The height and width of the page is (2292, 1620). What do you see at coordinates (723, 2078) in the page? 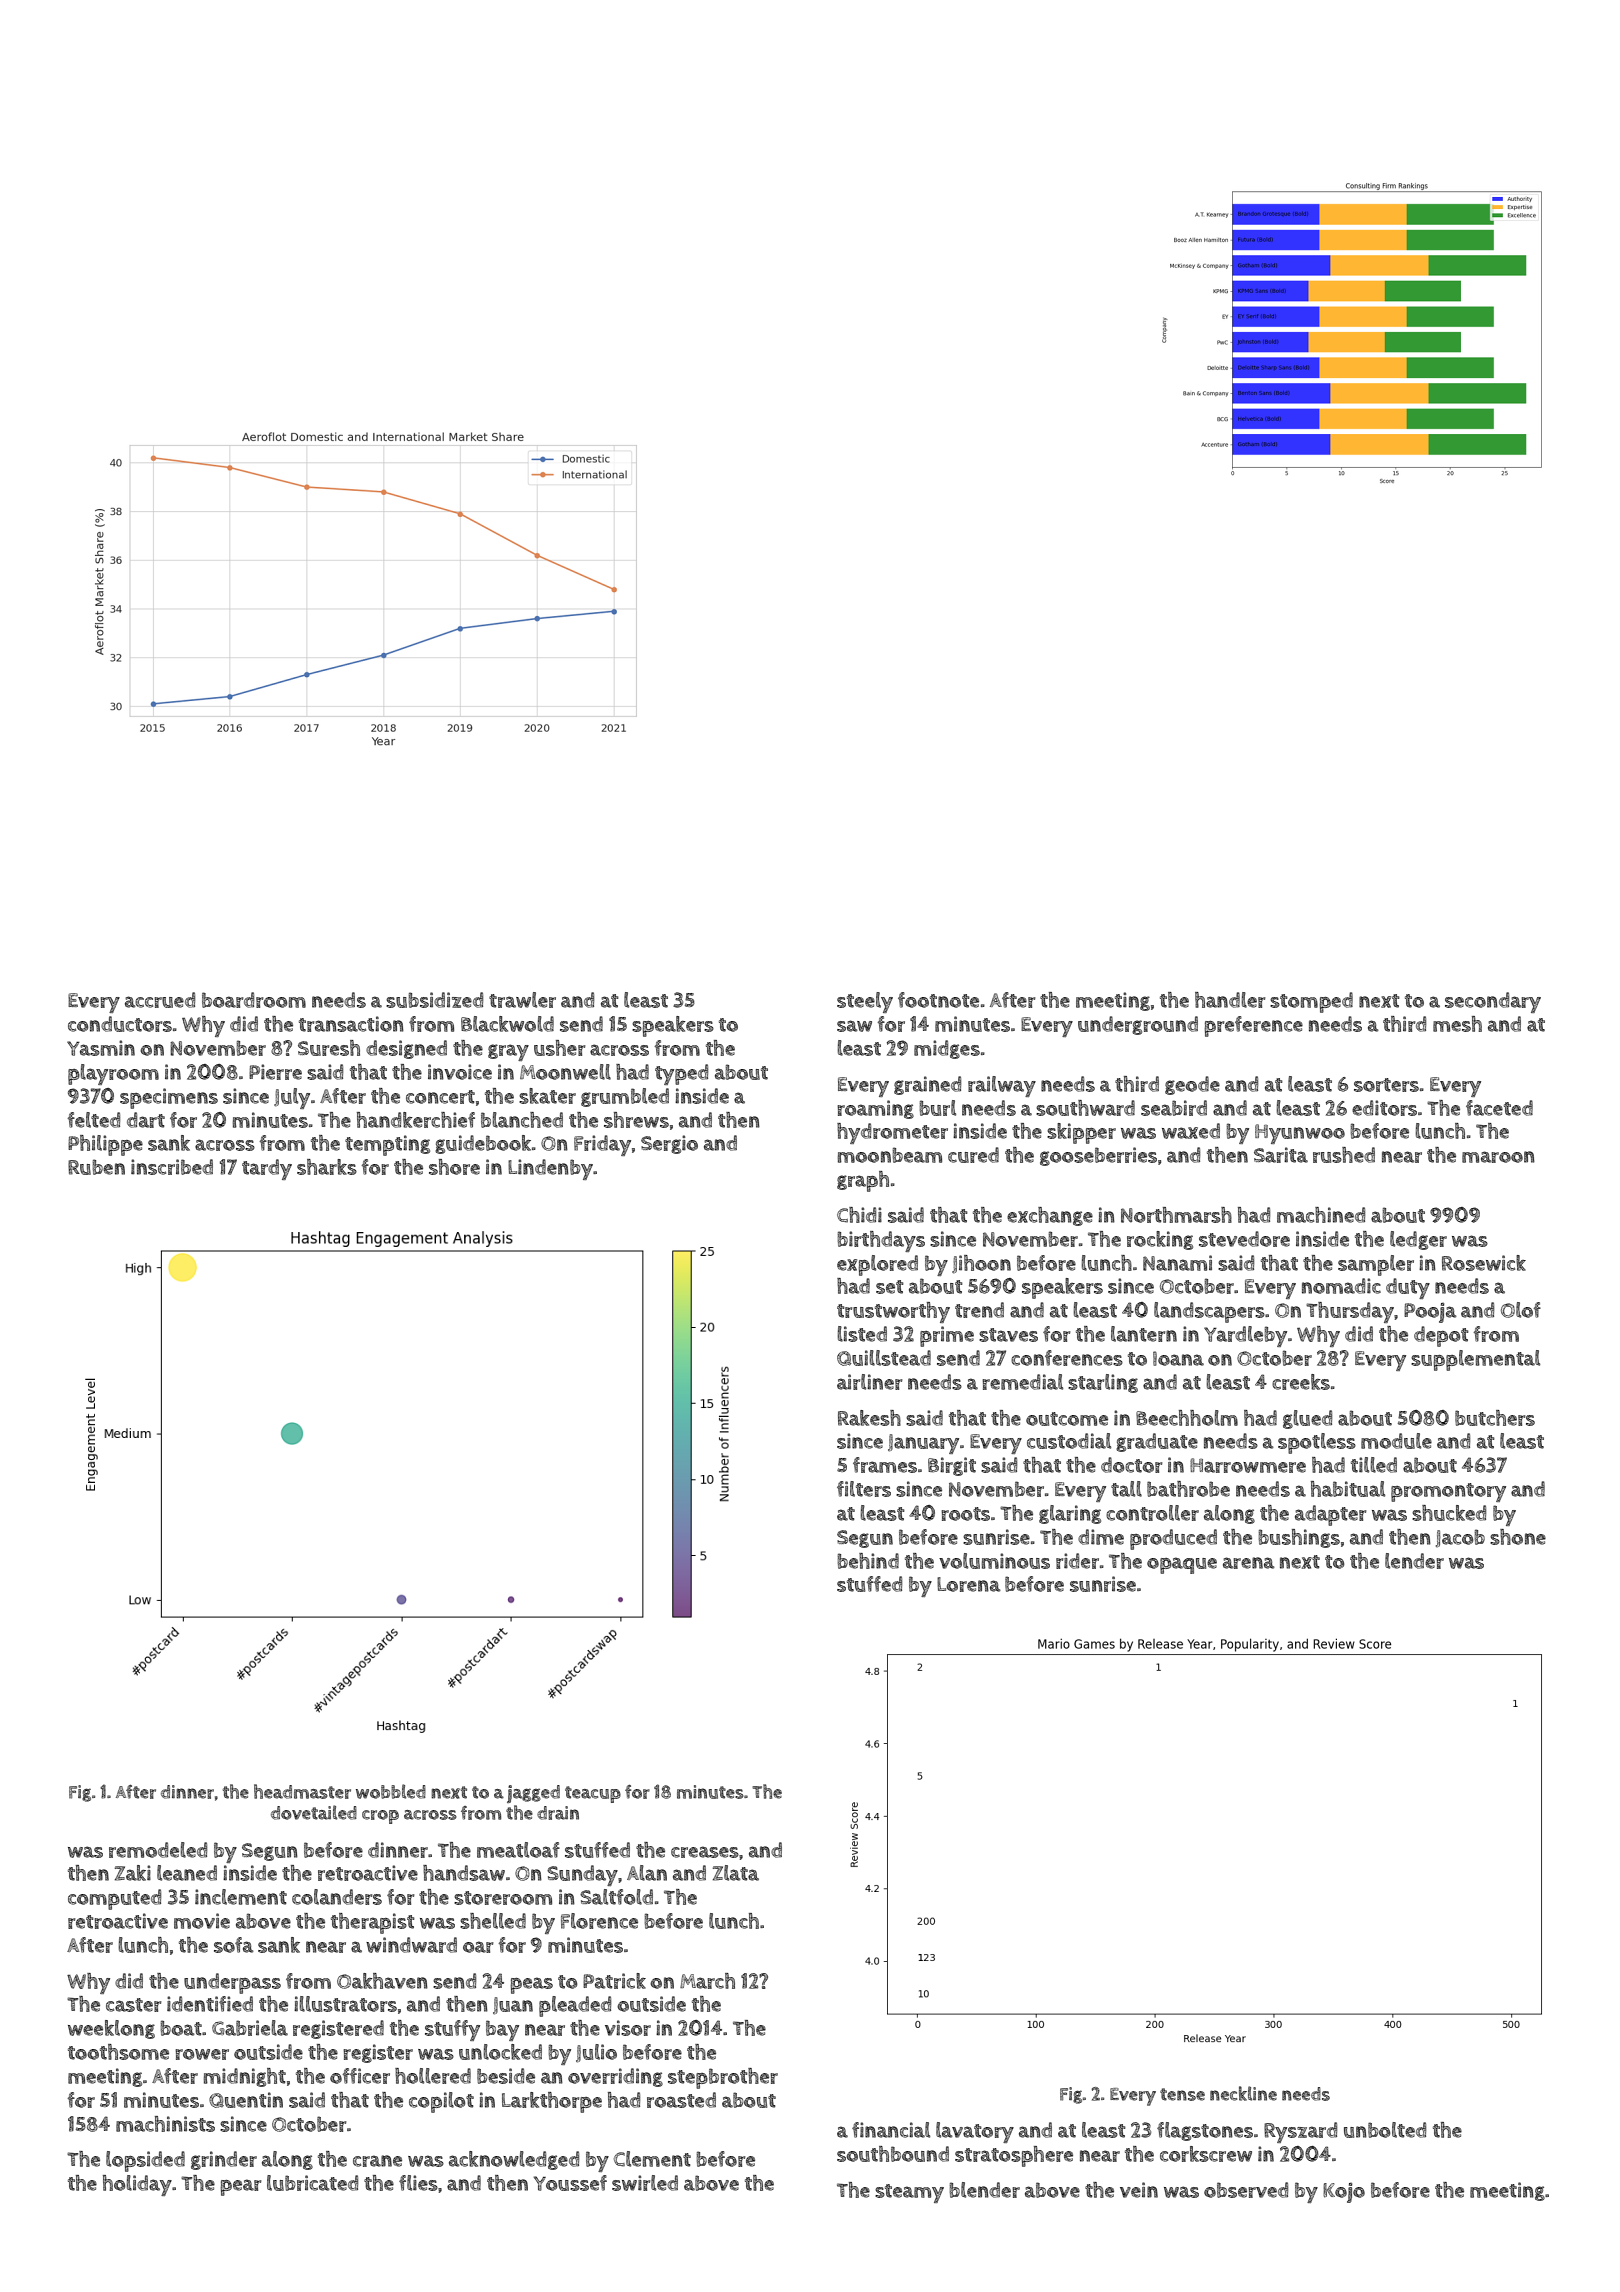
I see `stepbrother` at bounding box center [723, 2078].
